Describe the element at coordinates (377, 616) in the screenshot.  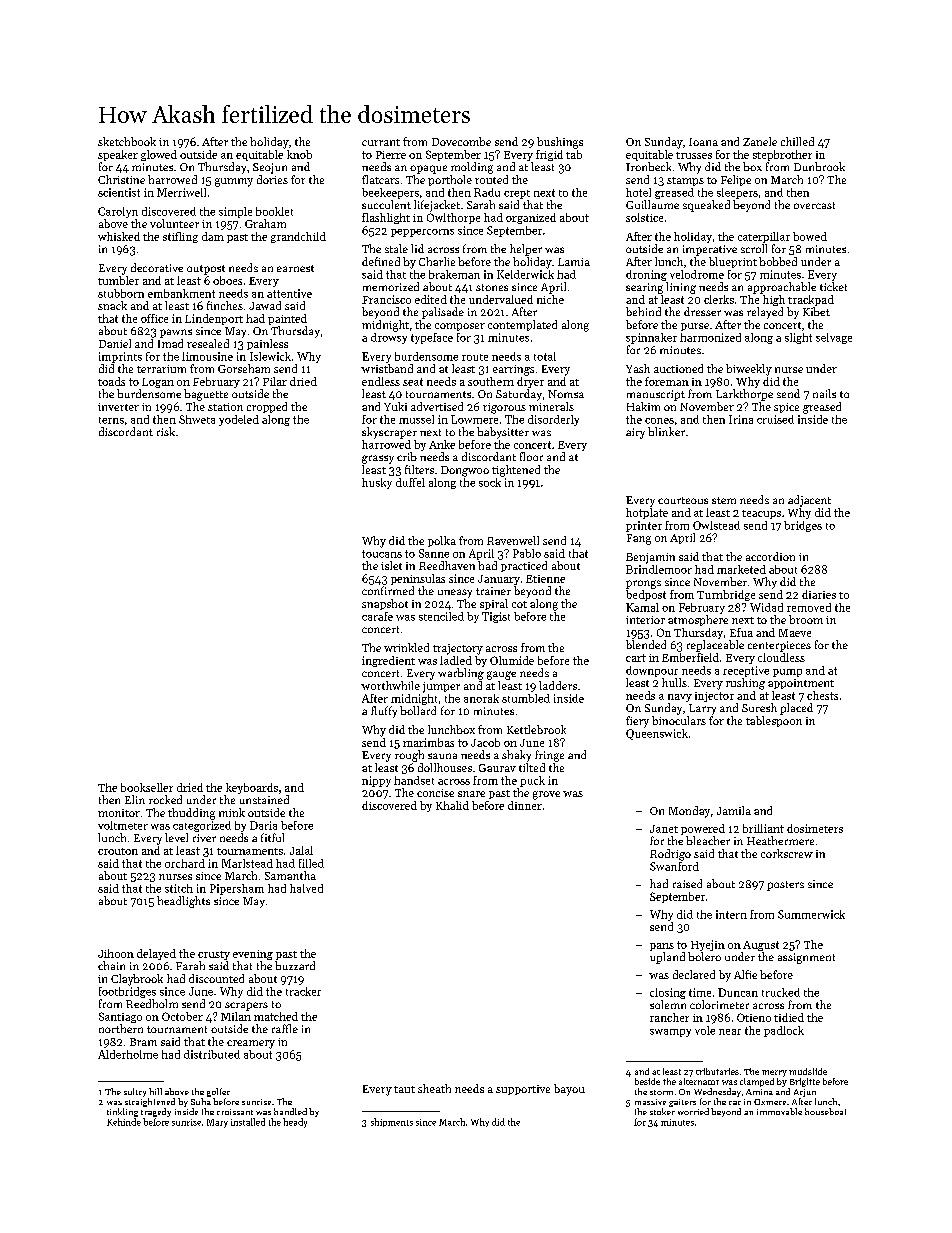
I see `carafe` at that location.
